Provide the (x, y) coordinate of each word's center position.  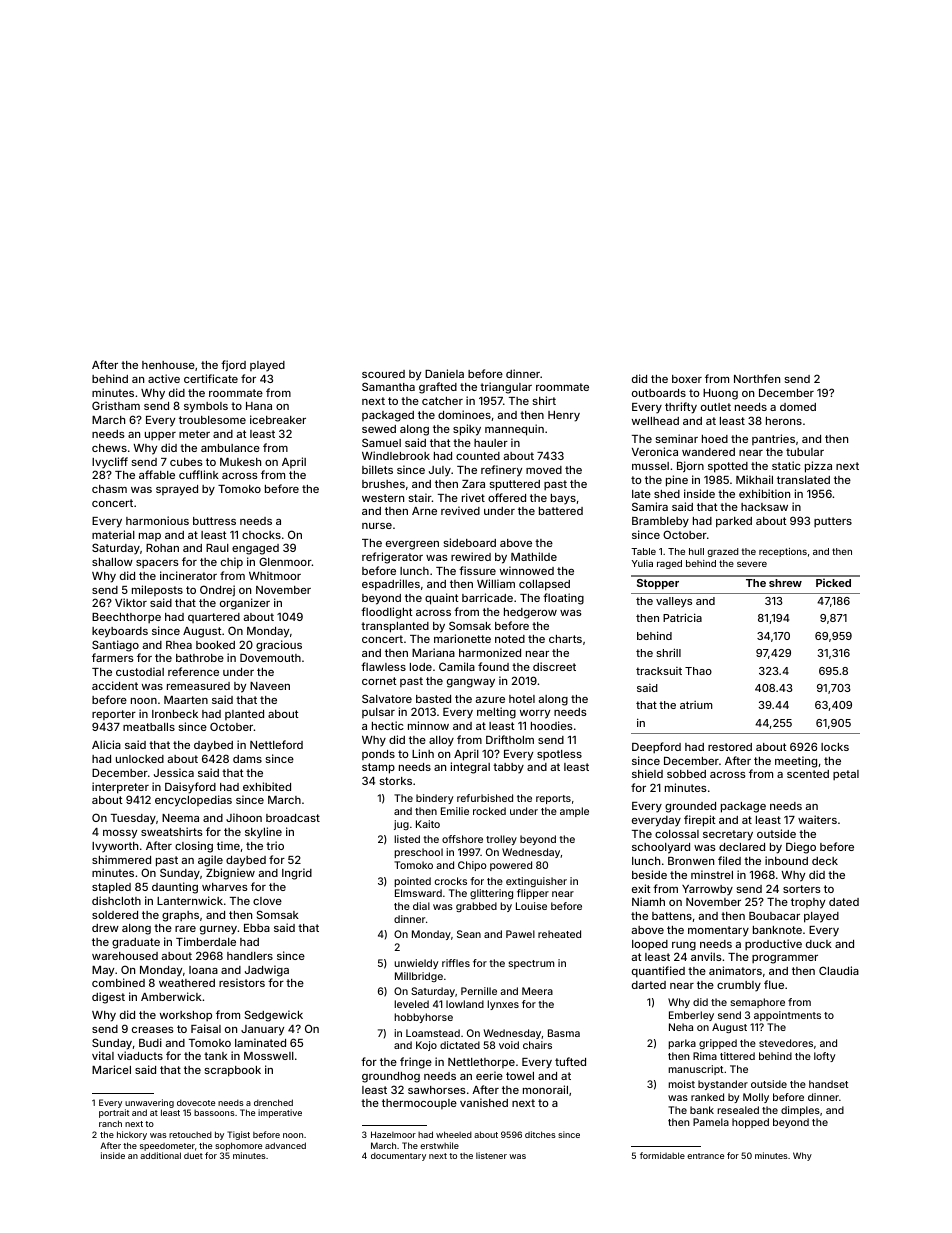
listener (491, 1155)
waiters (817, 819)
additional (160, 1155)
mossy (120, 834)
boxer (687, 379)
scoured (383, 374)
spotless (559, 755)
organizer (245, 604)
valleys (674, 602)
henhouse (168, 365)
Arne (424, 511)
